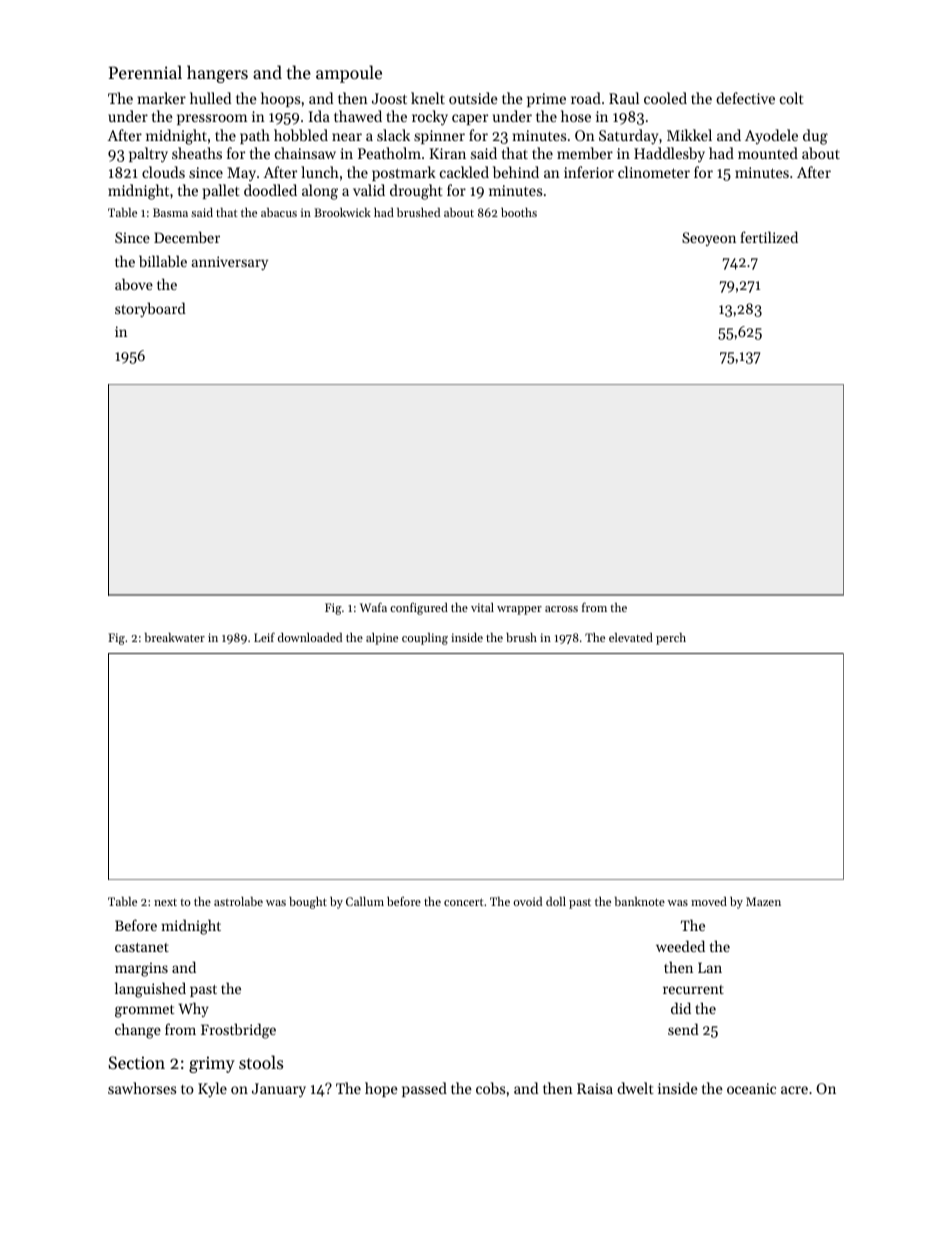 The image size is (952, 1233). Describe the element at coordinates (264, 637) in the screenshot. I see `Leif` at that location.
